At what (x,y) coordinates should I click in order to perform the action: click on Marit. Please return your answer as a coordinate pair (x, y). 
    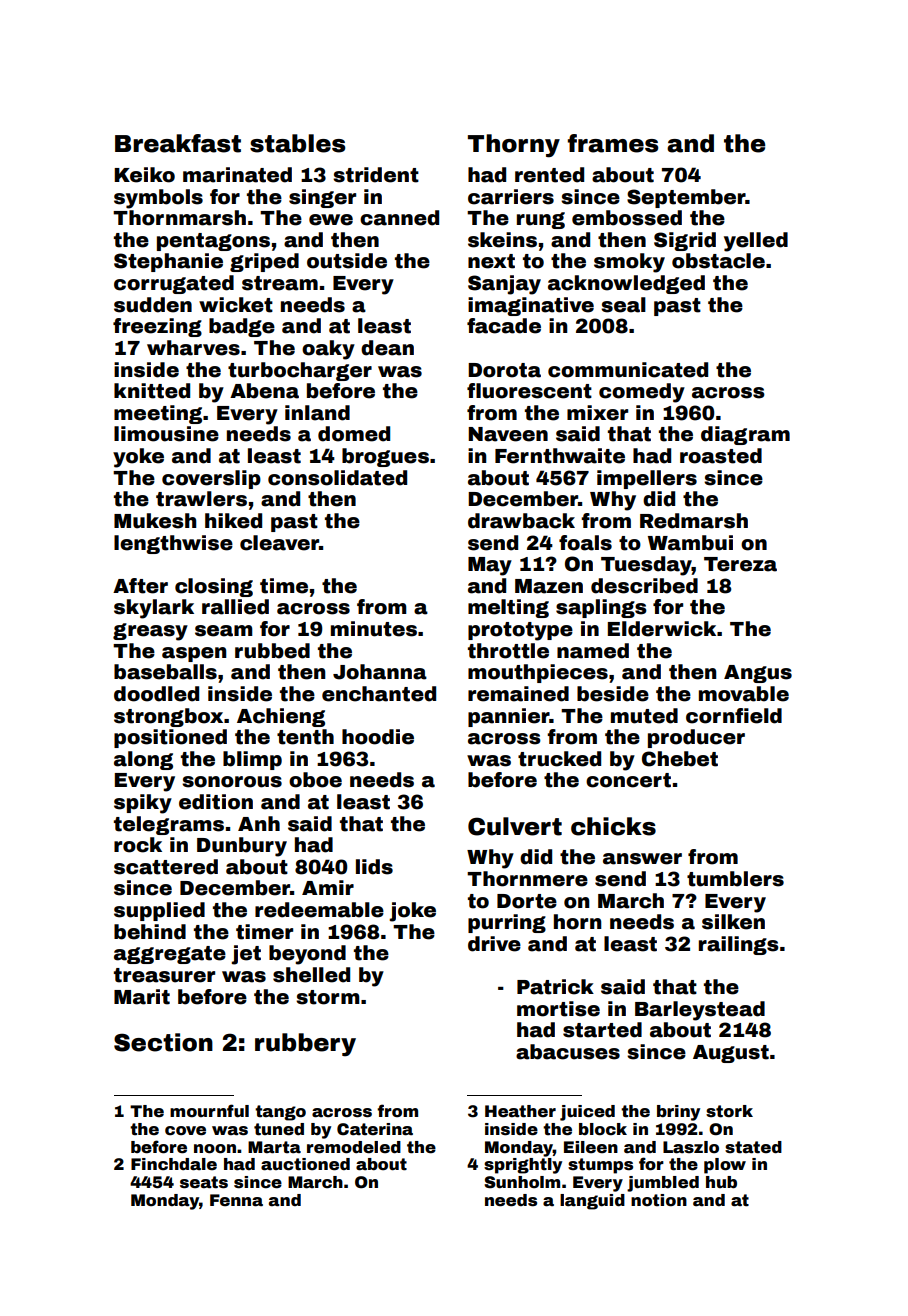
    Looking at the image, I should click on (142, 997).
